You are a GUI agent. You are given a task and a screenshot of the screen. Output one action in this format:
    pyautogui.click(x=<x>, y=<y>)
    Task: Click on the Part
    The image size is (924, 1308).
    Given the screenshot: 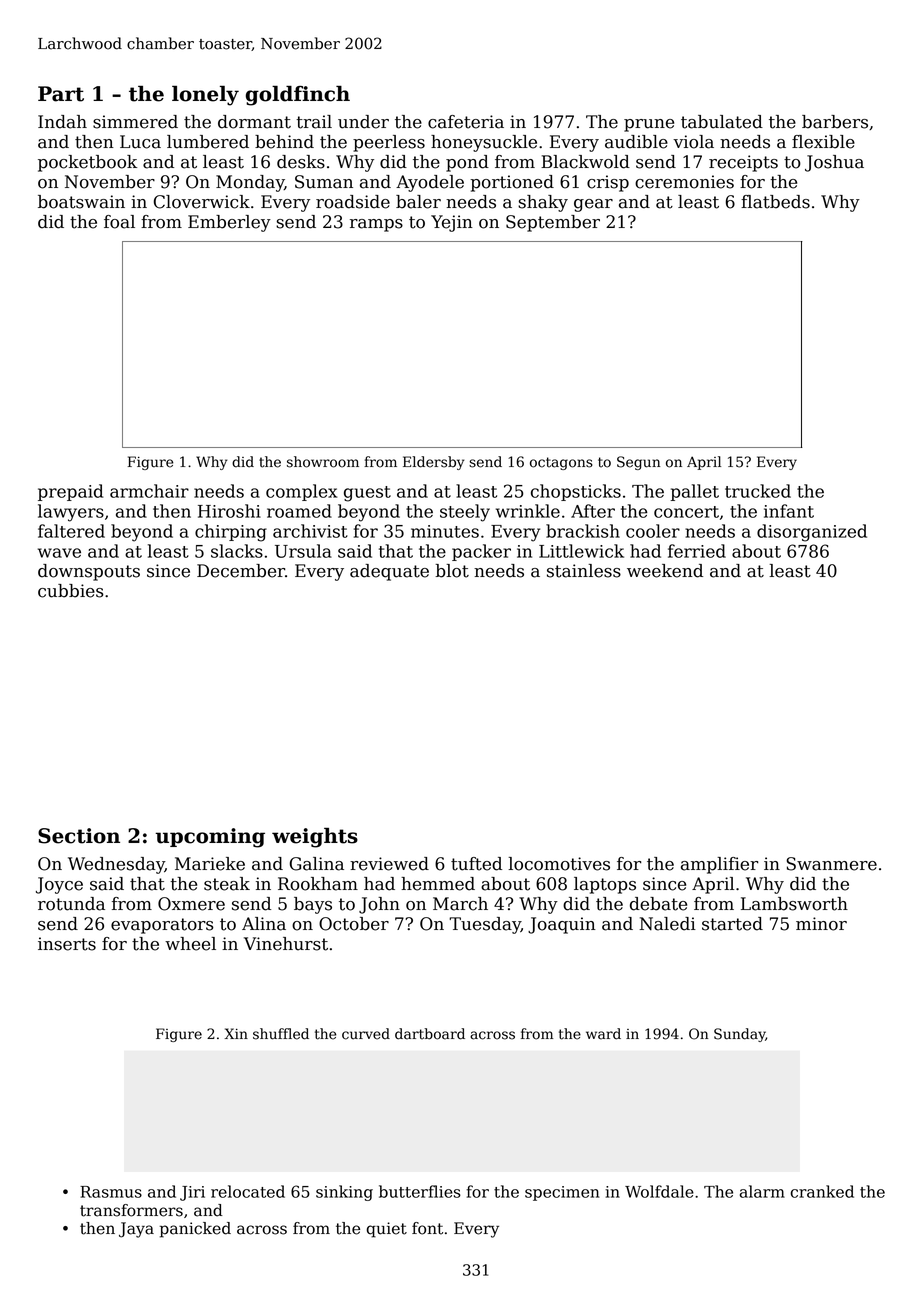 What is the action you would take?
    pyautogui.click(x=61, y=94)
